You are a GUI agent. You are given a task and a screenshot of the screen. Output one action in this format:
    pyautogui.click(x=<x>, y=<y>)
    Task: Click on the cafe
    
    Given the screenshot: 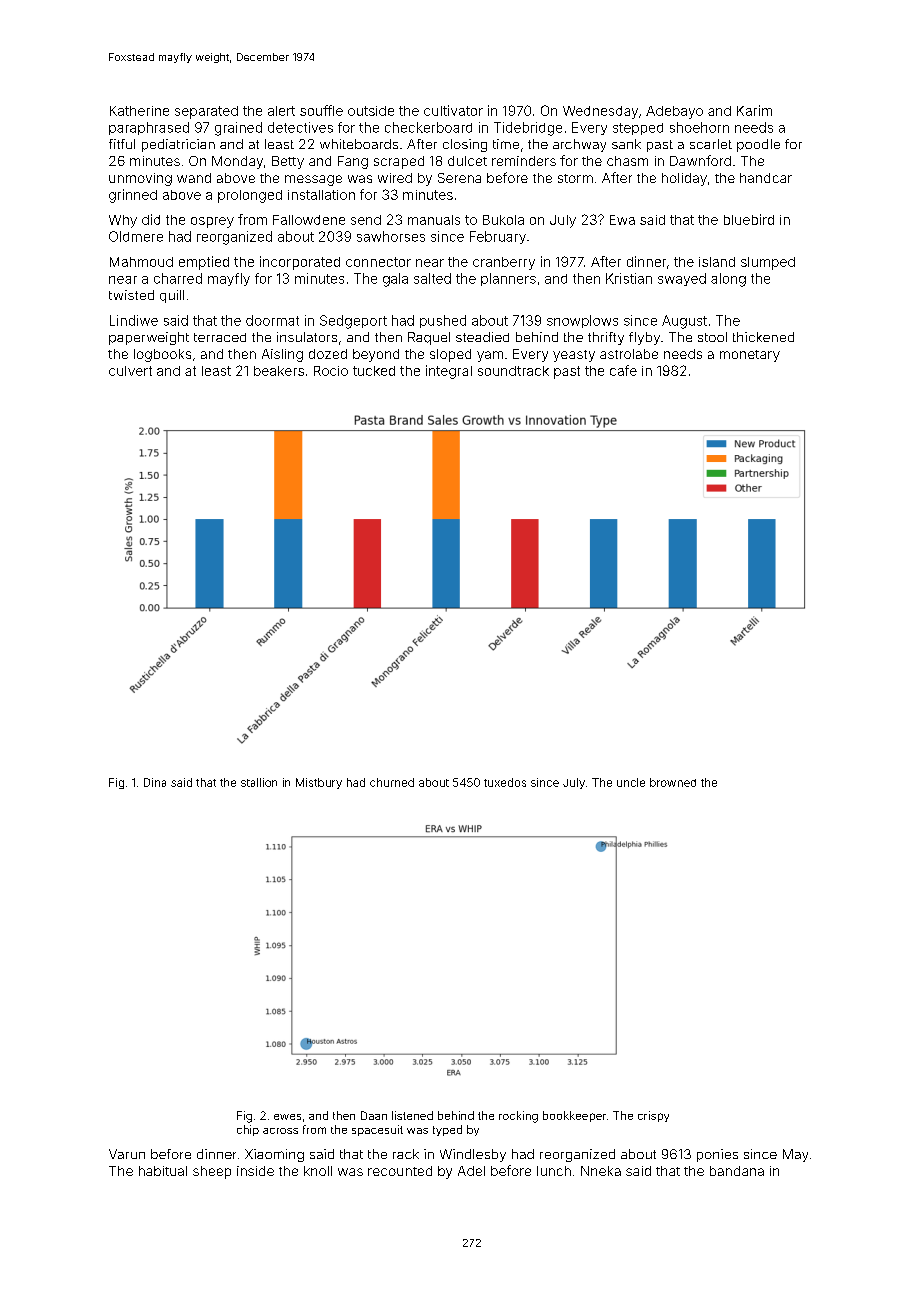 What is the action you would take?
    pyautogui.click(x=623, y=370)
